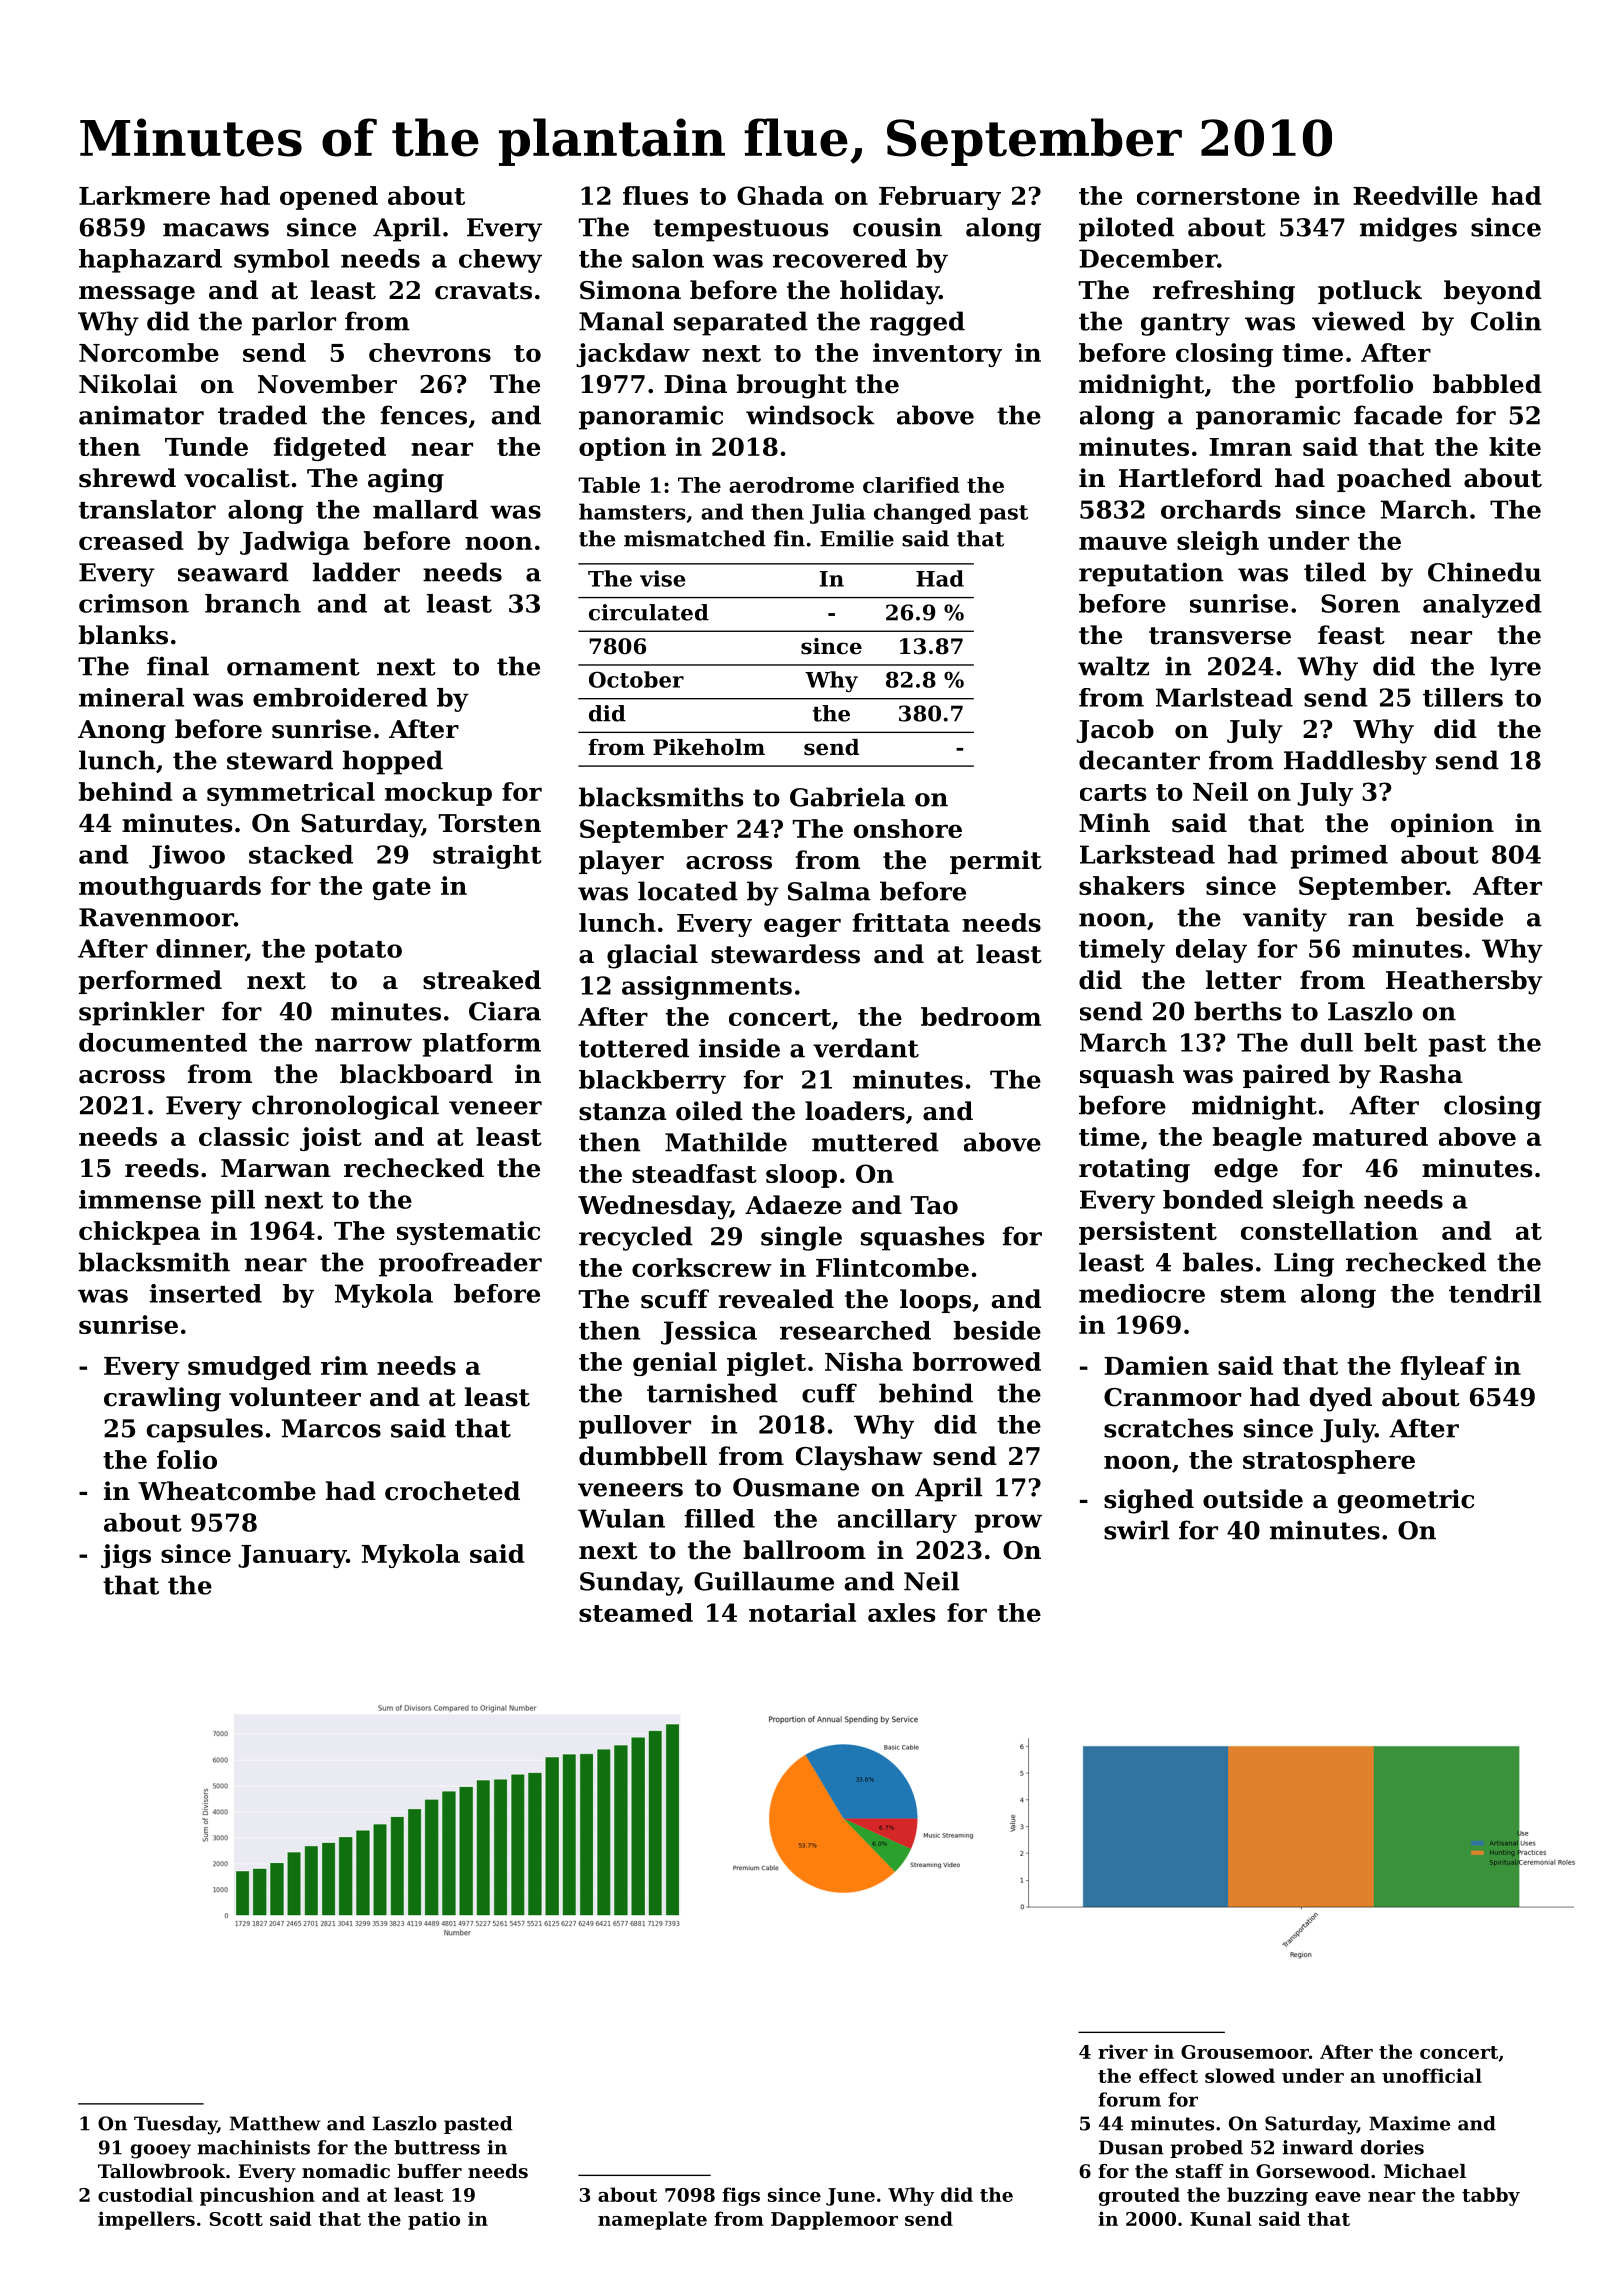 The height and width of the image is (2292, 1620). What do you see at coordinates (834, 2220) in the image?
I see `Dapplemoor` at bounding box center [834, 2220].
